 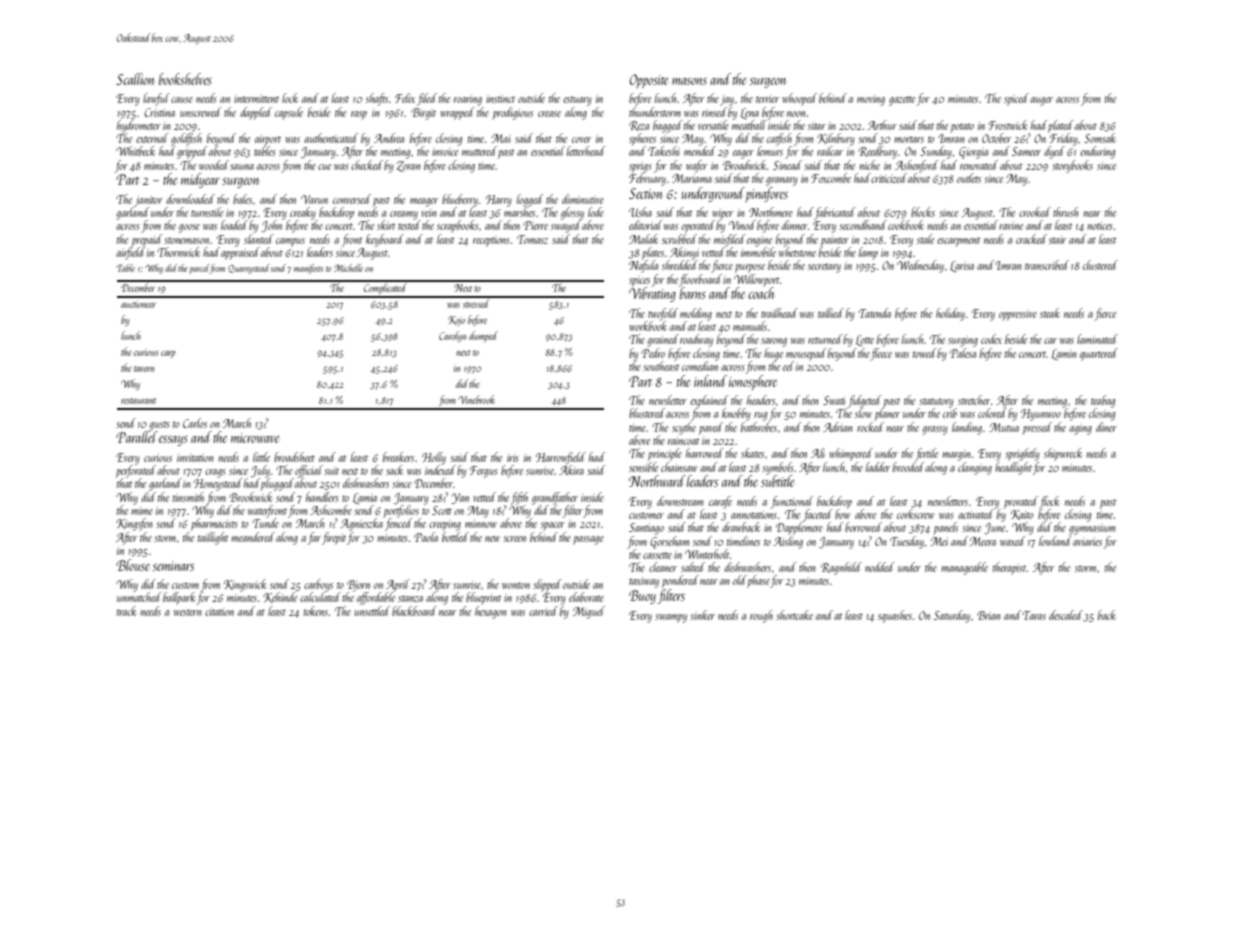 I want to click on shredded, so click(x=680, y=265).
